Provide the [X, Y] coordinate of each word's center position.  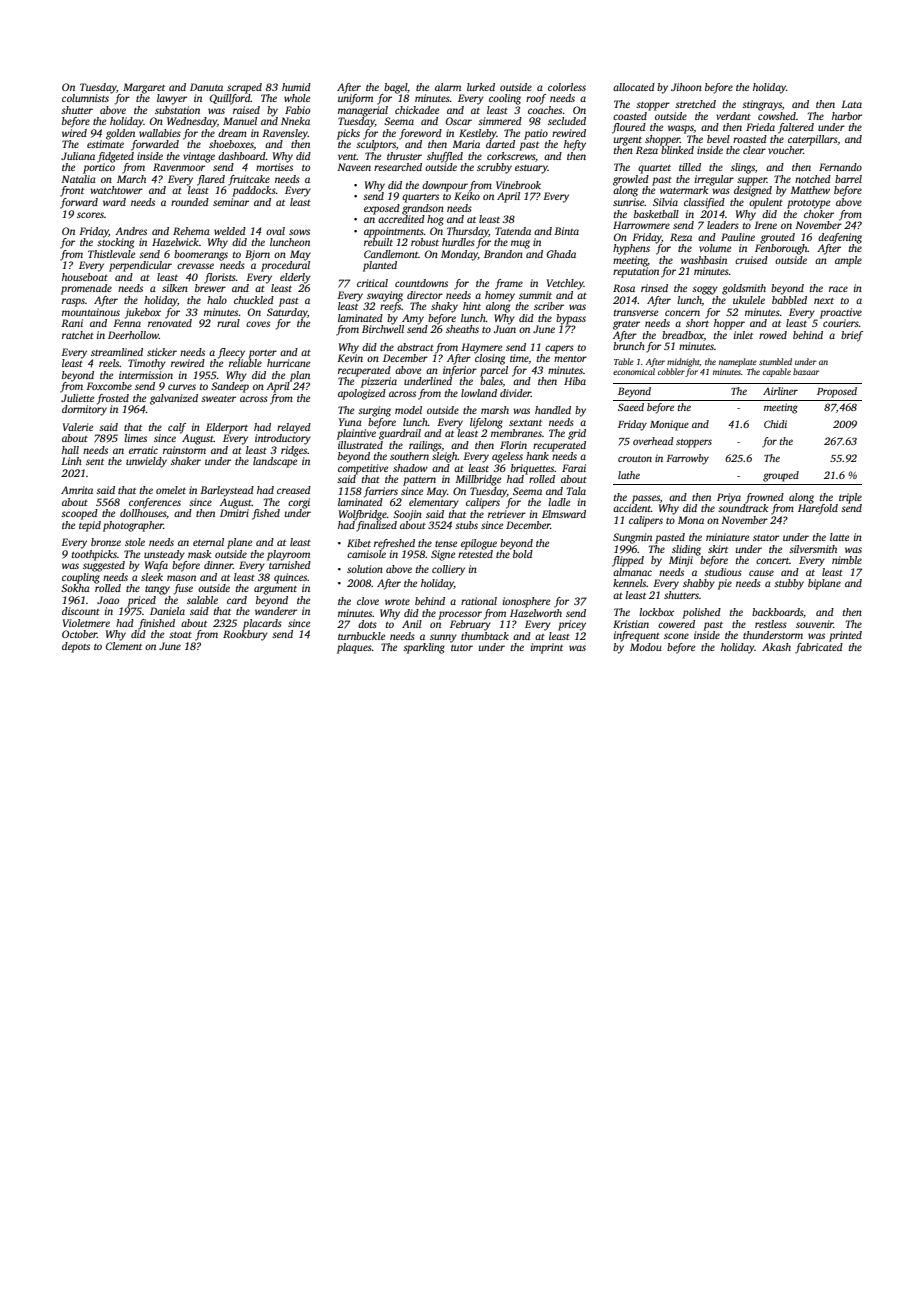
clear [754, 150]
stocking [115, 243]
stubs [466, 525]
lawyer [172, 99]
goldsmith [744, 289]
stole [135, 542]
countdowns [421, 283]
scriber [549, 306]
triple [850, 498]
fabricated [819, 648]
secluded [567, 121]
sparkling [424, 648]
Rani [72, 323]
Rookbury [245, 635]
